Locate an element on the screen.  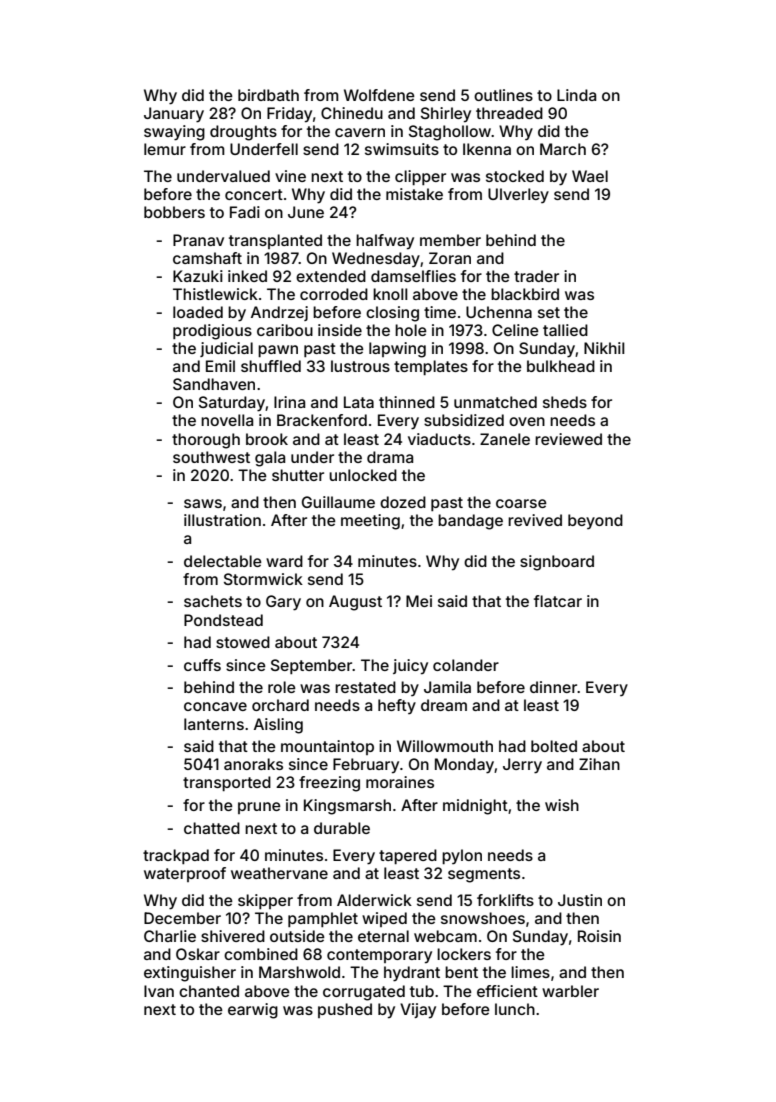
flatcar is located at coordinates (558, 601).
